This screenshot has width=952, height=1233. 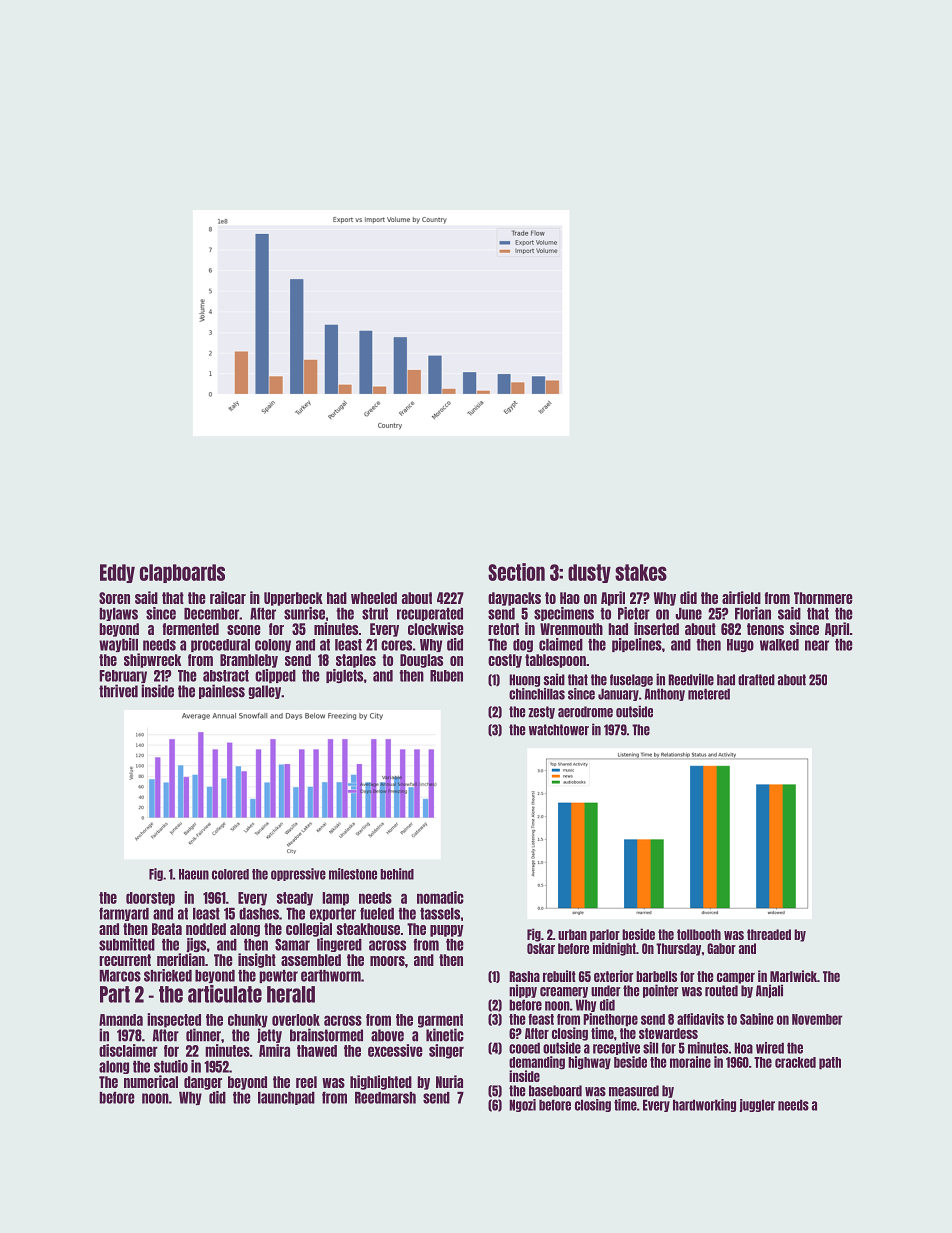 What do you see at coordinates (559, 730) in the screenshot?
I see `watchtower` at bounding box center [559, 730].
